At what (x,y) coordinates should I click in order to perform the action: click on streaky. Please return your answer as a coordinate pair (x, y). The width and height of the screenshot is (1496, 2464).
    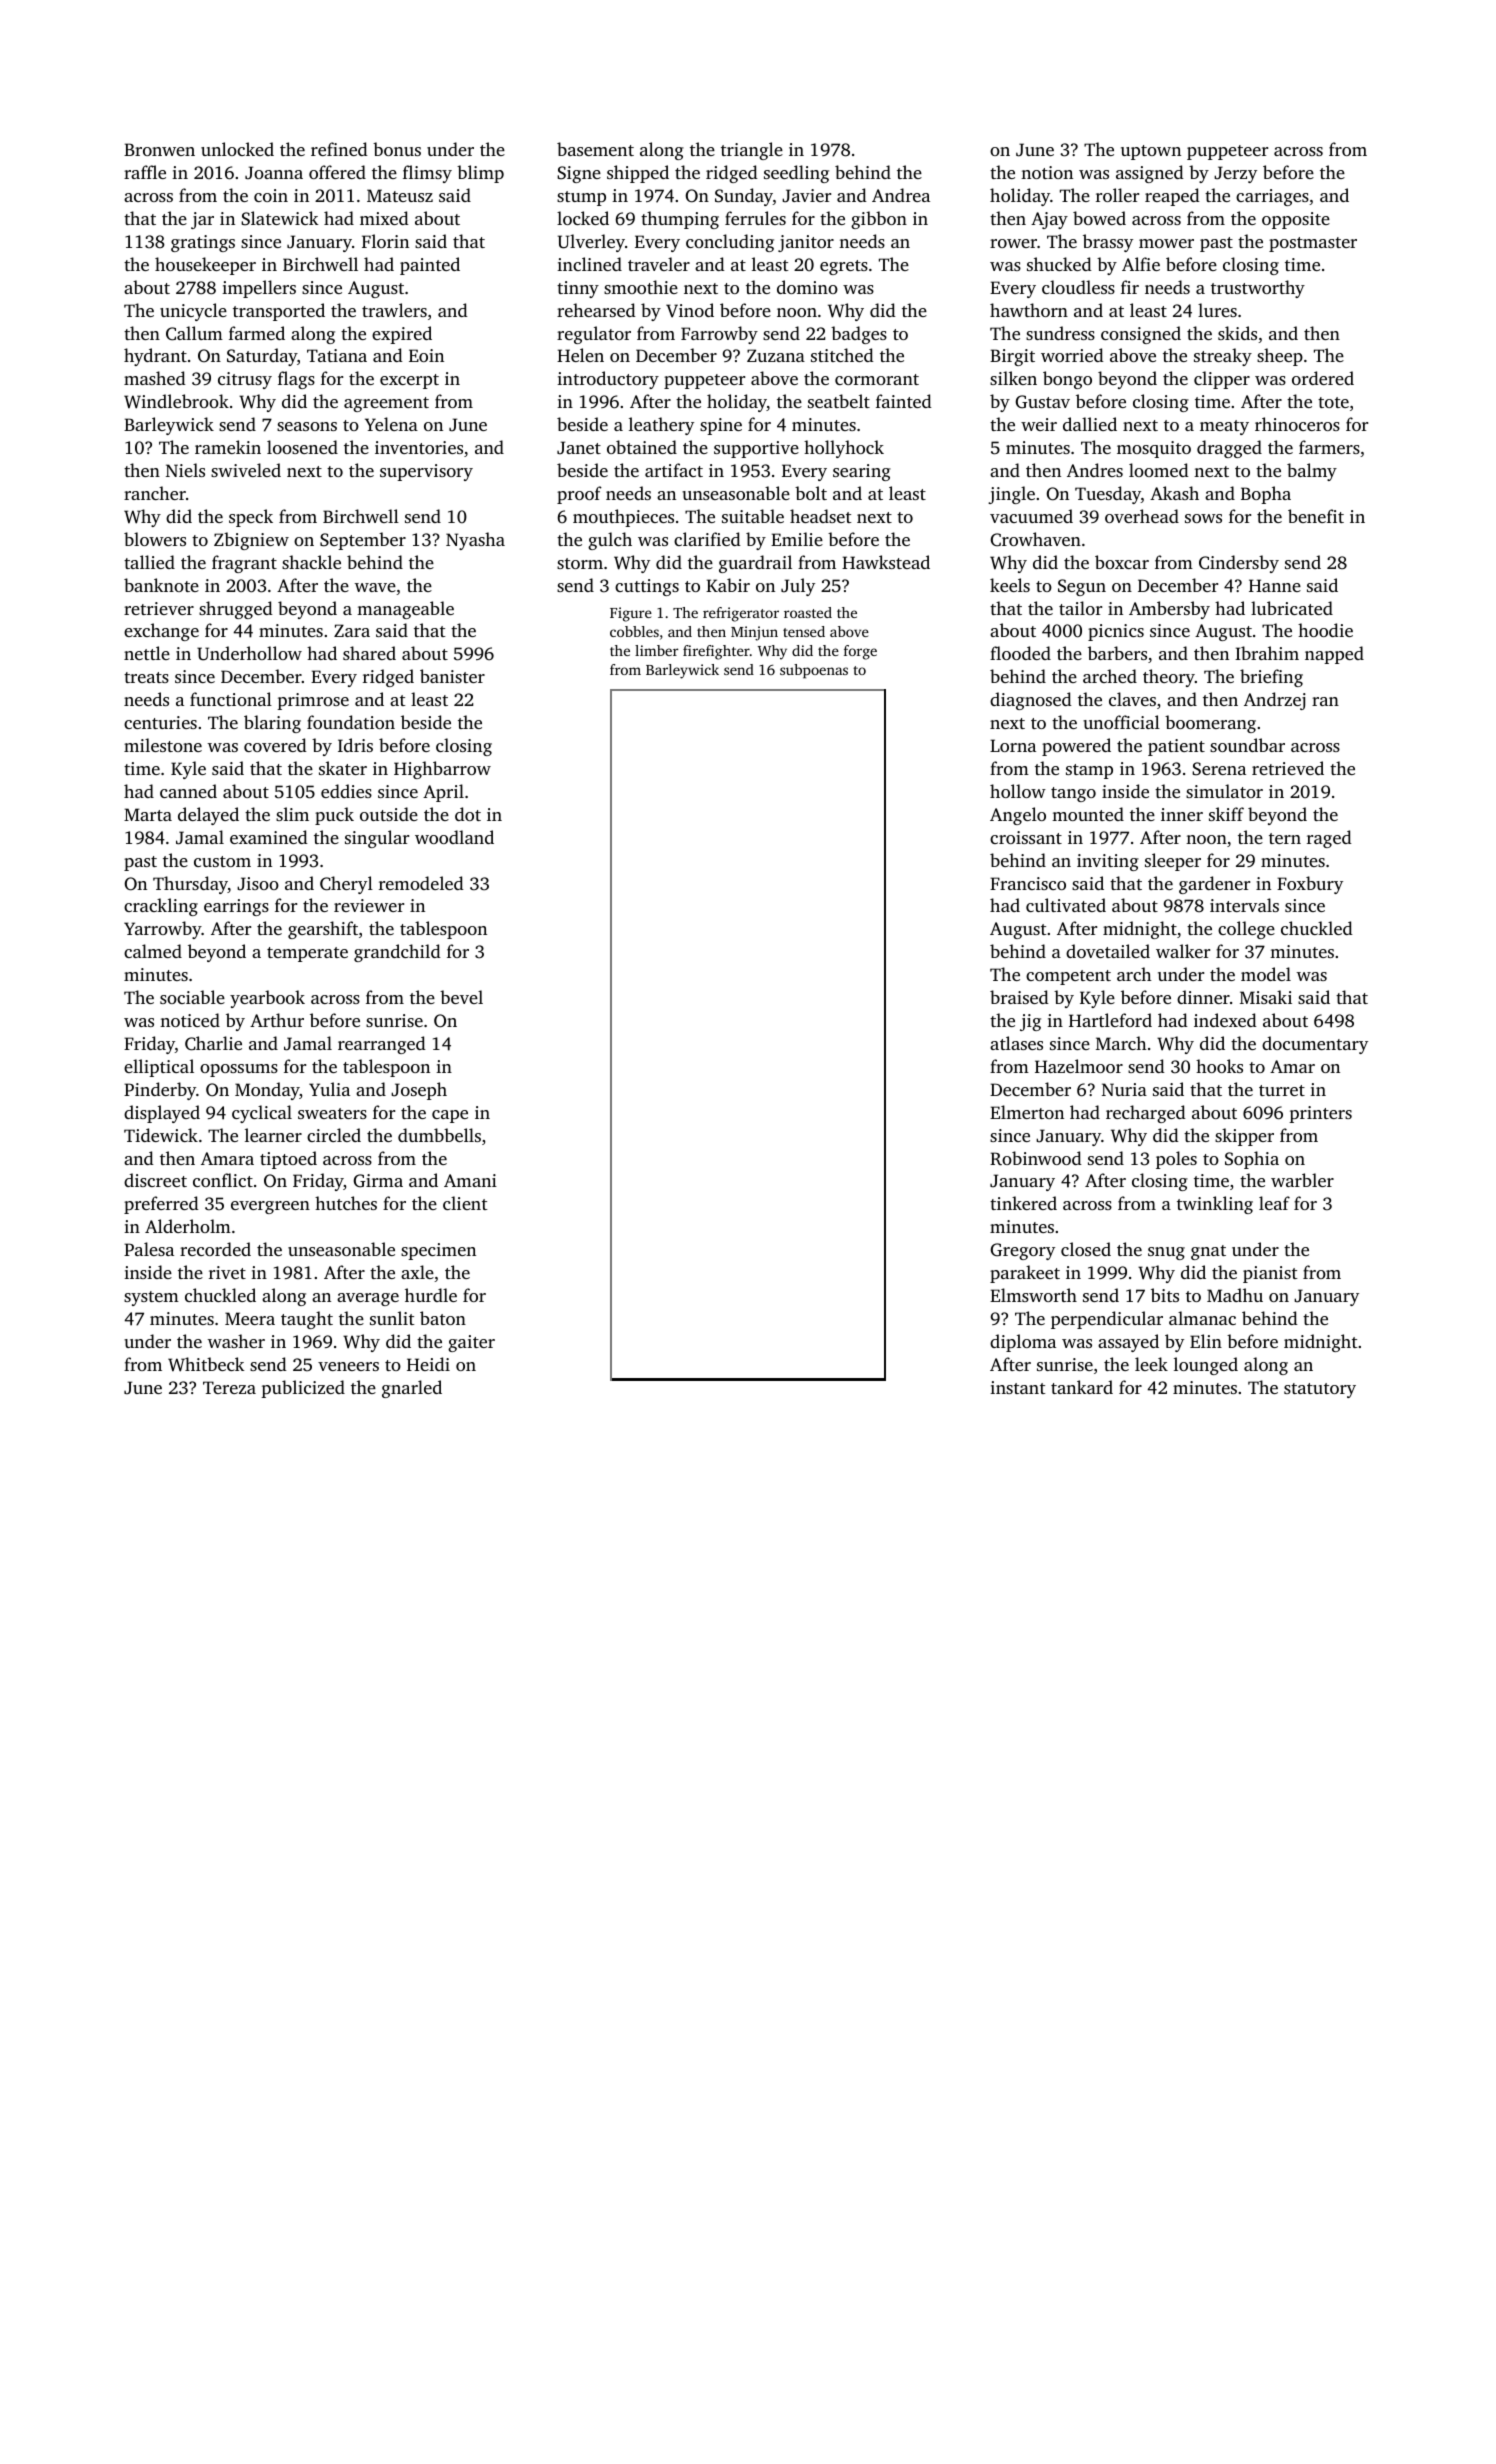
    Looking at the image, I should click on (1223, 357).
